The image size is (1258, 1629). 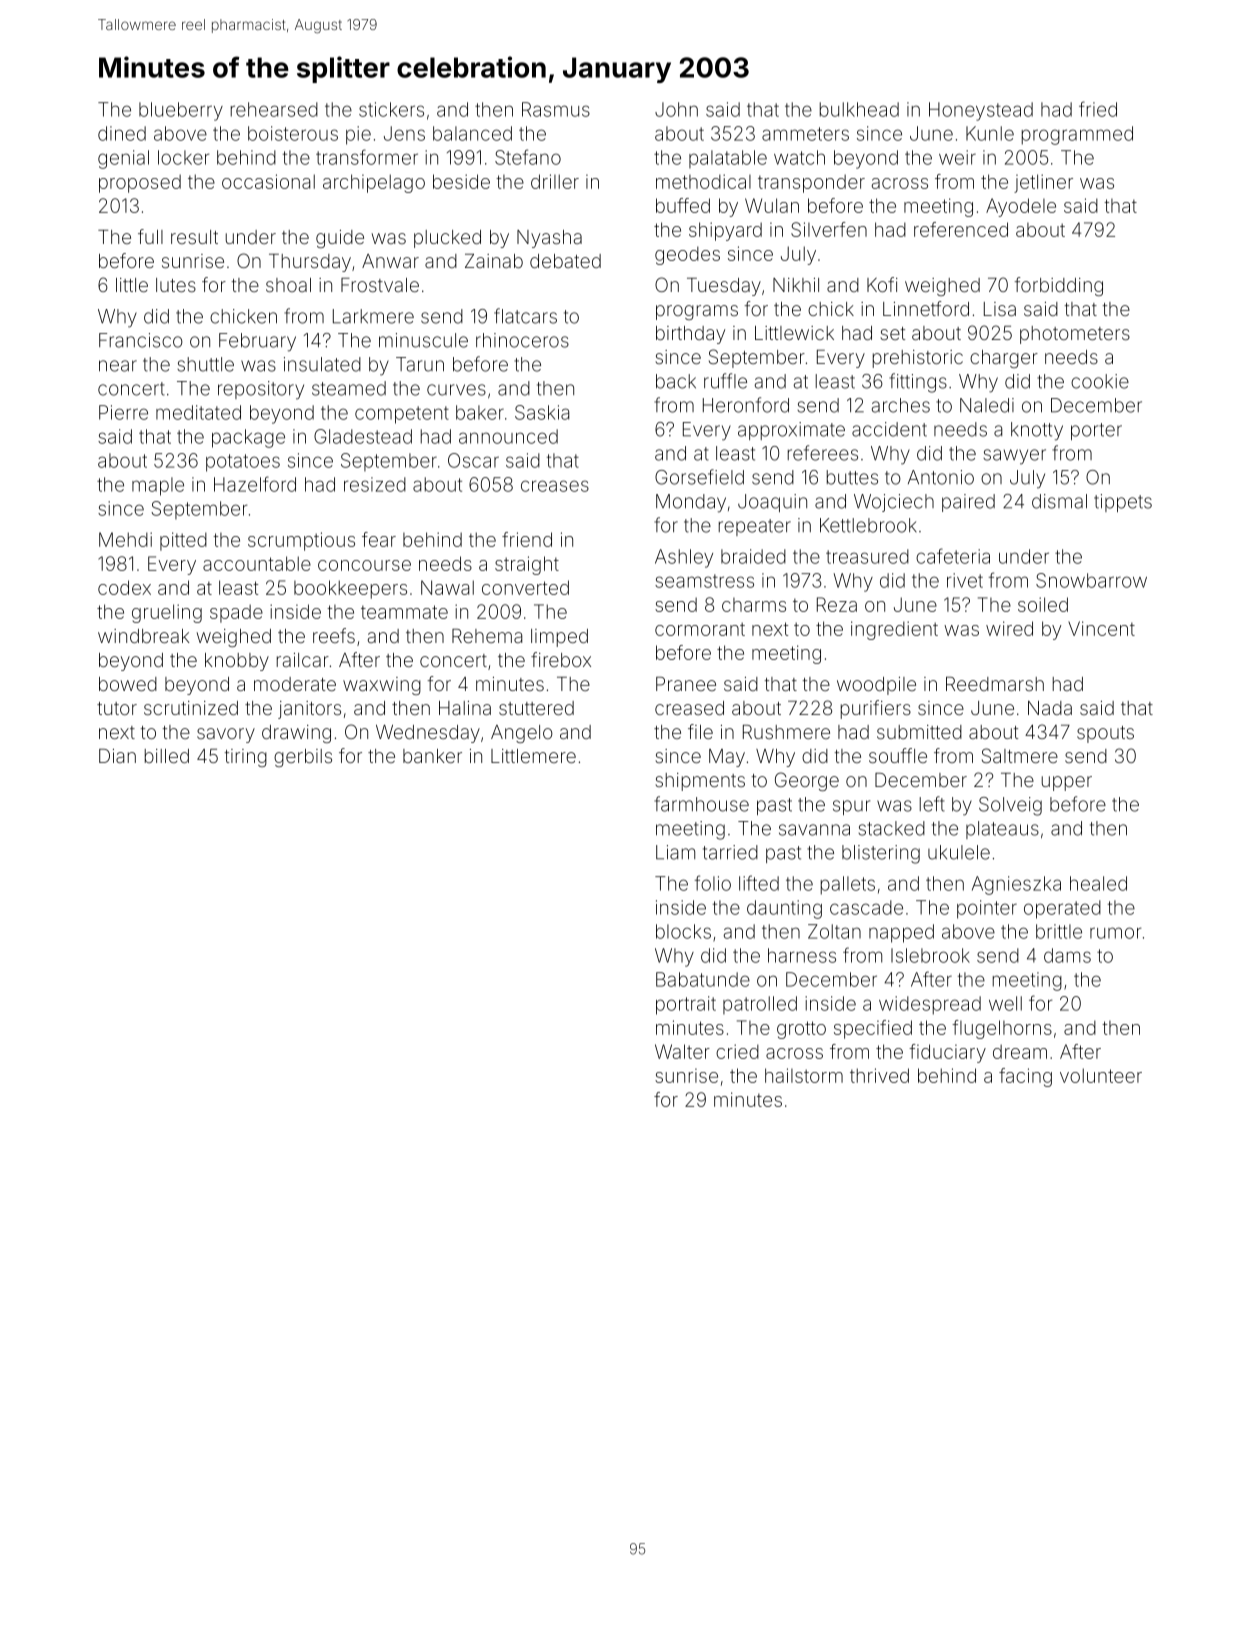 What do you see at coordinates (704, 581) in the screenshot?
I see `seamstress` at bounding box center [704, 581].
